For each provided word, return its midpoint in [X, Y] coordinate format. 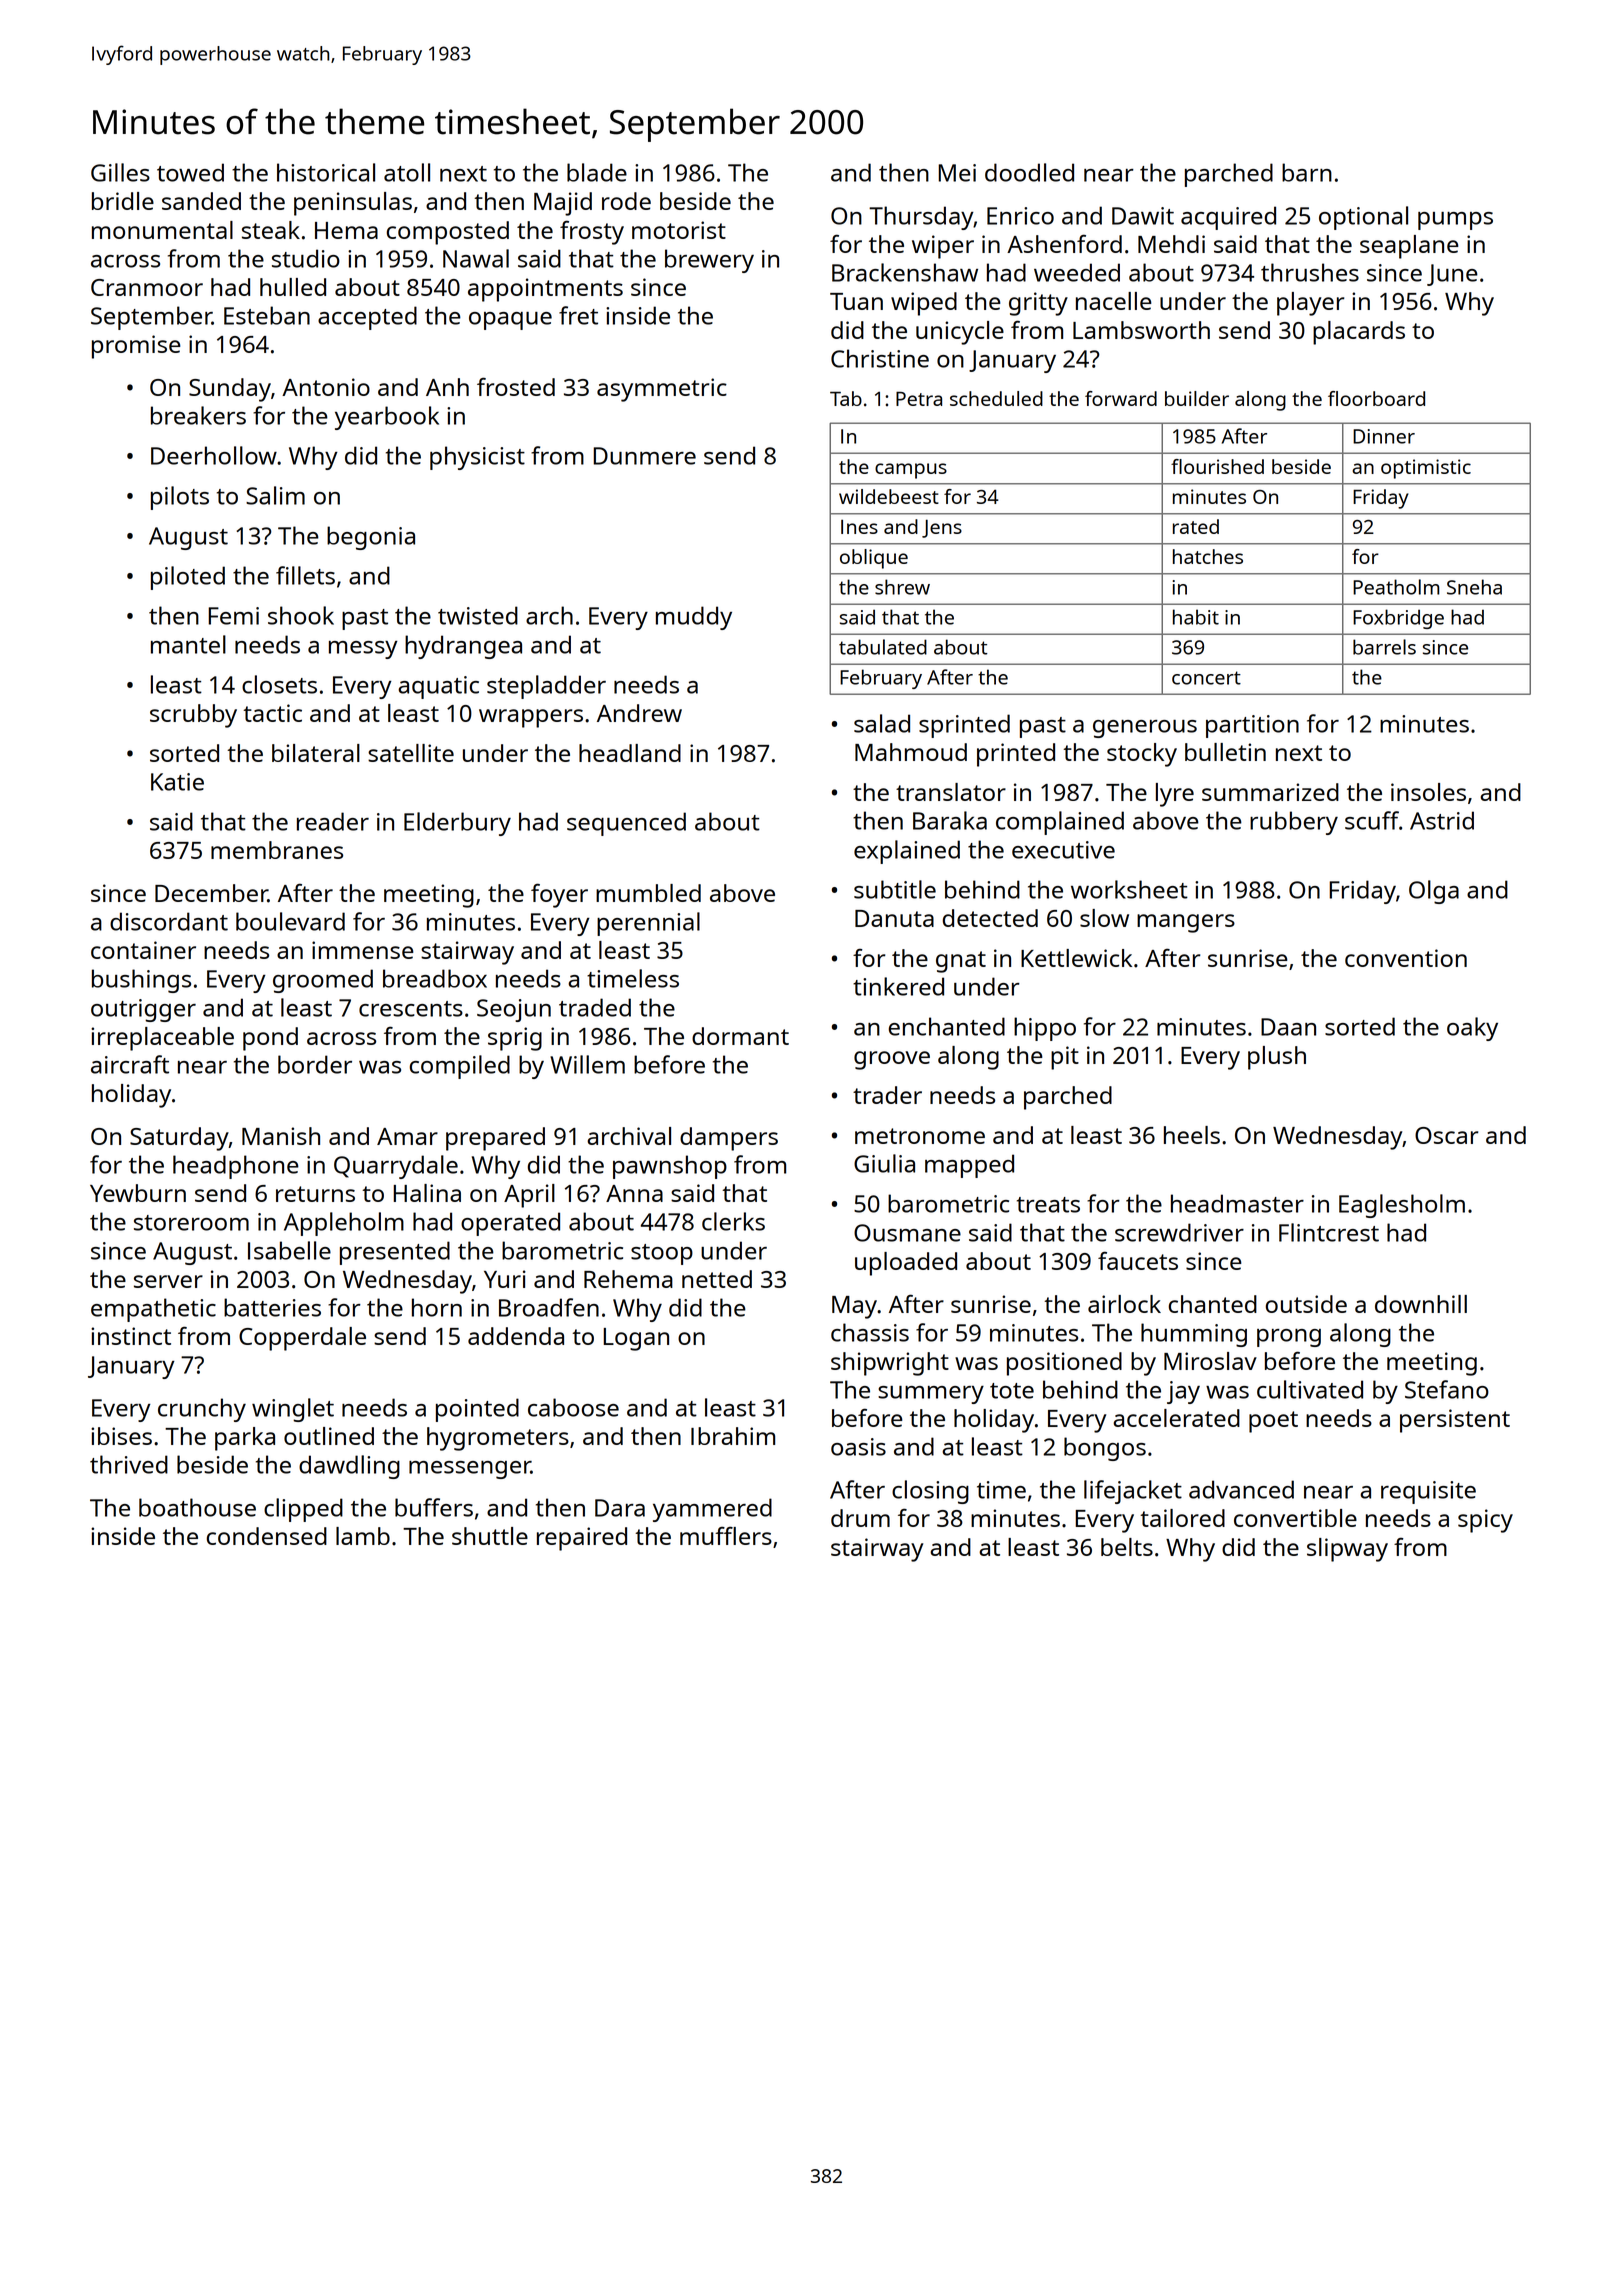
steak [271, 230]
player [1310, 304]
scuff [1372, 820]
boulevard [290, 921]
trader [887, 1095]
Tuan [856, 301]
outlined [329, 1436]
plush [1277, 1058]
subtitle [895, 889]
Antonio [326, 387]
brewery [709, 261]
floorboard [1376, 398]
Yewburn [138, 1193]
